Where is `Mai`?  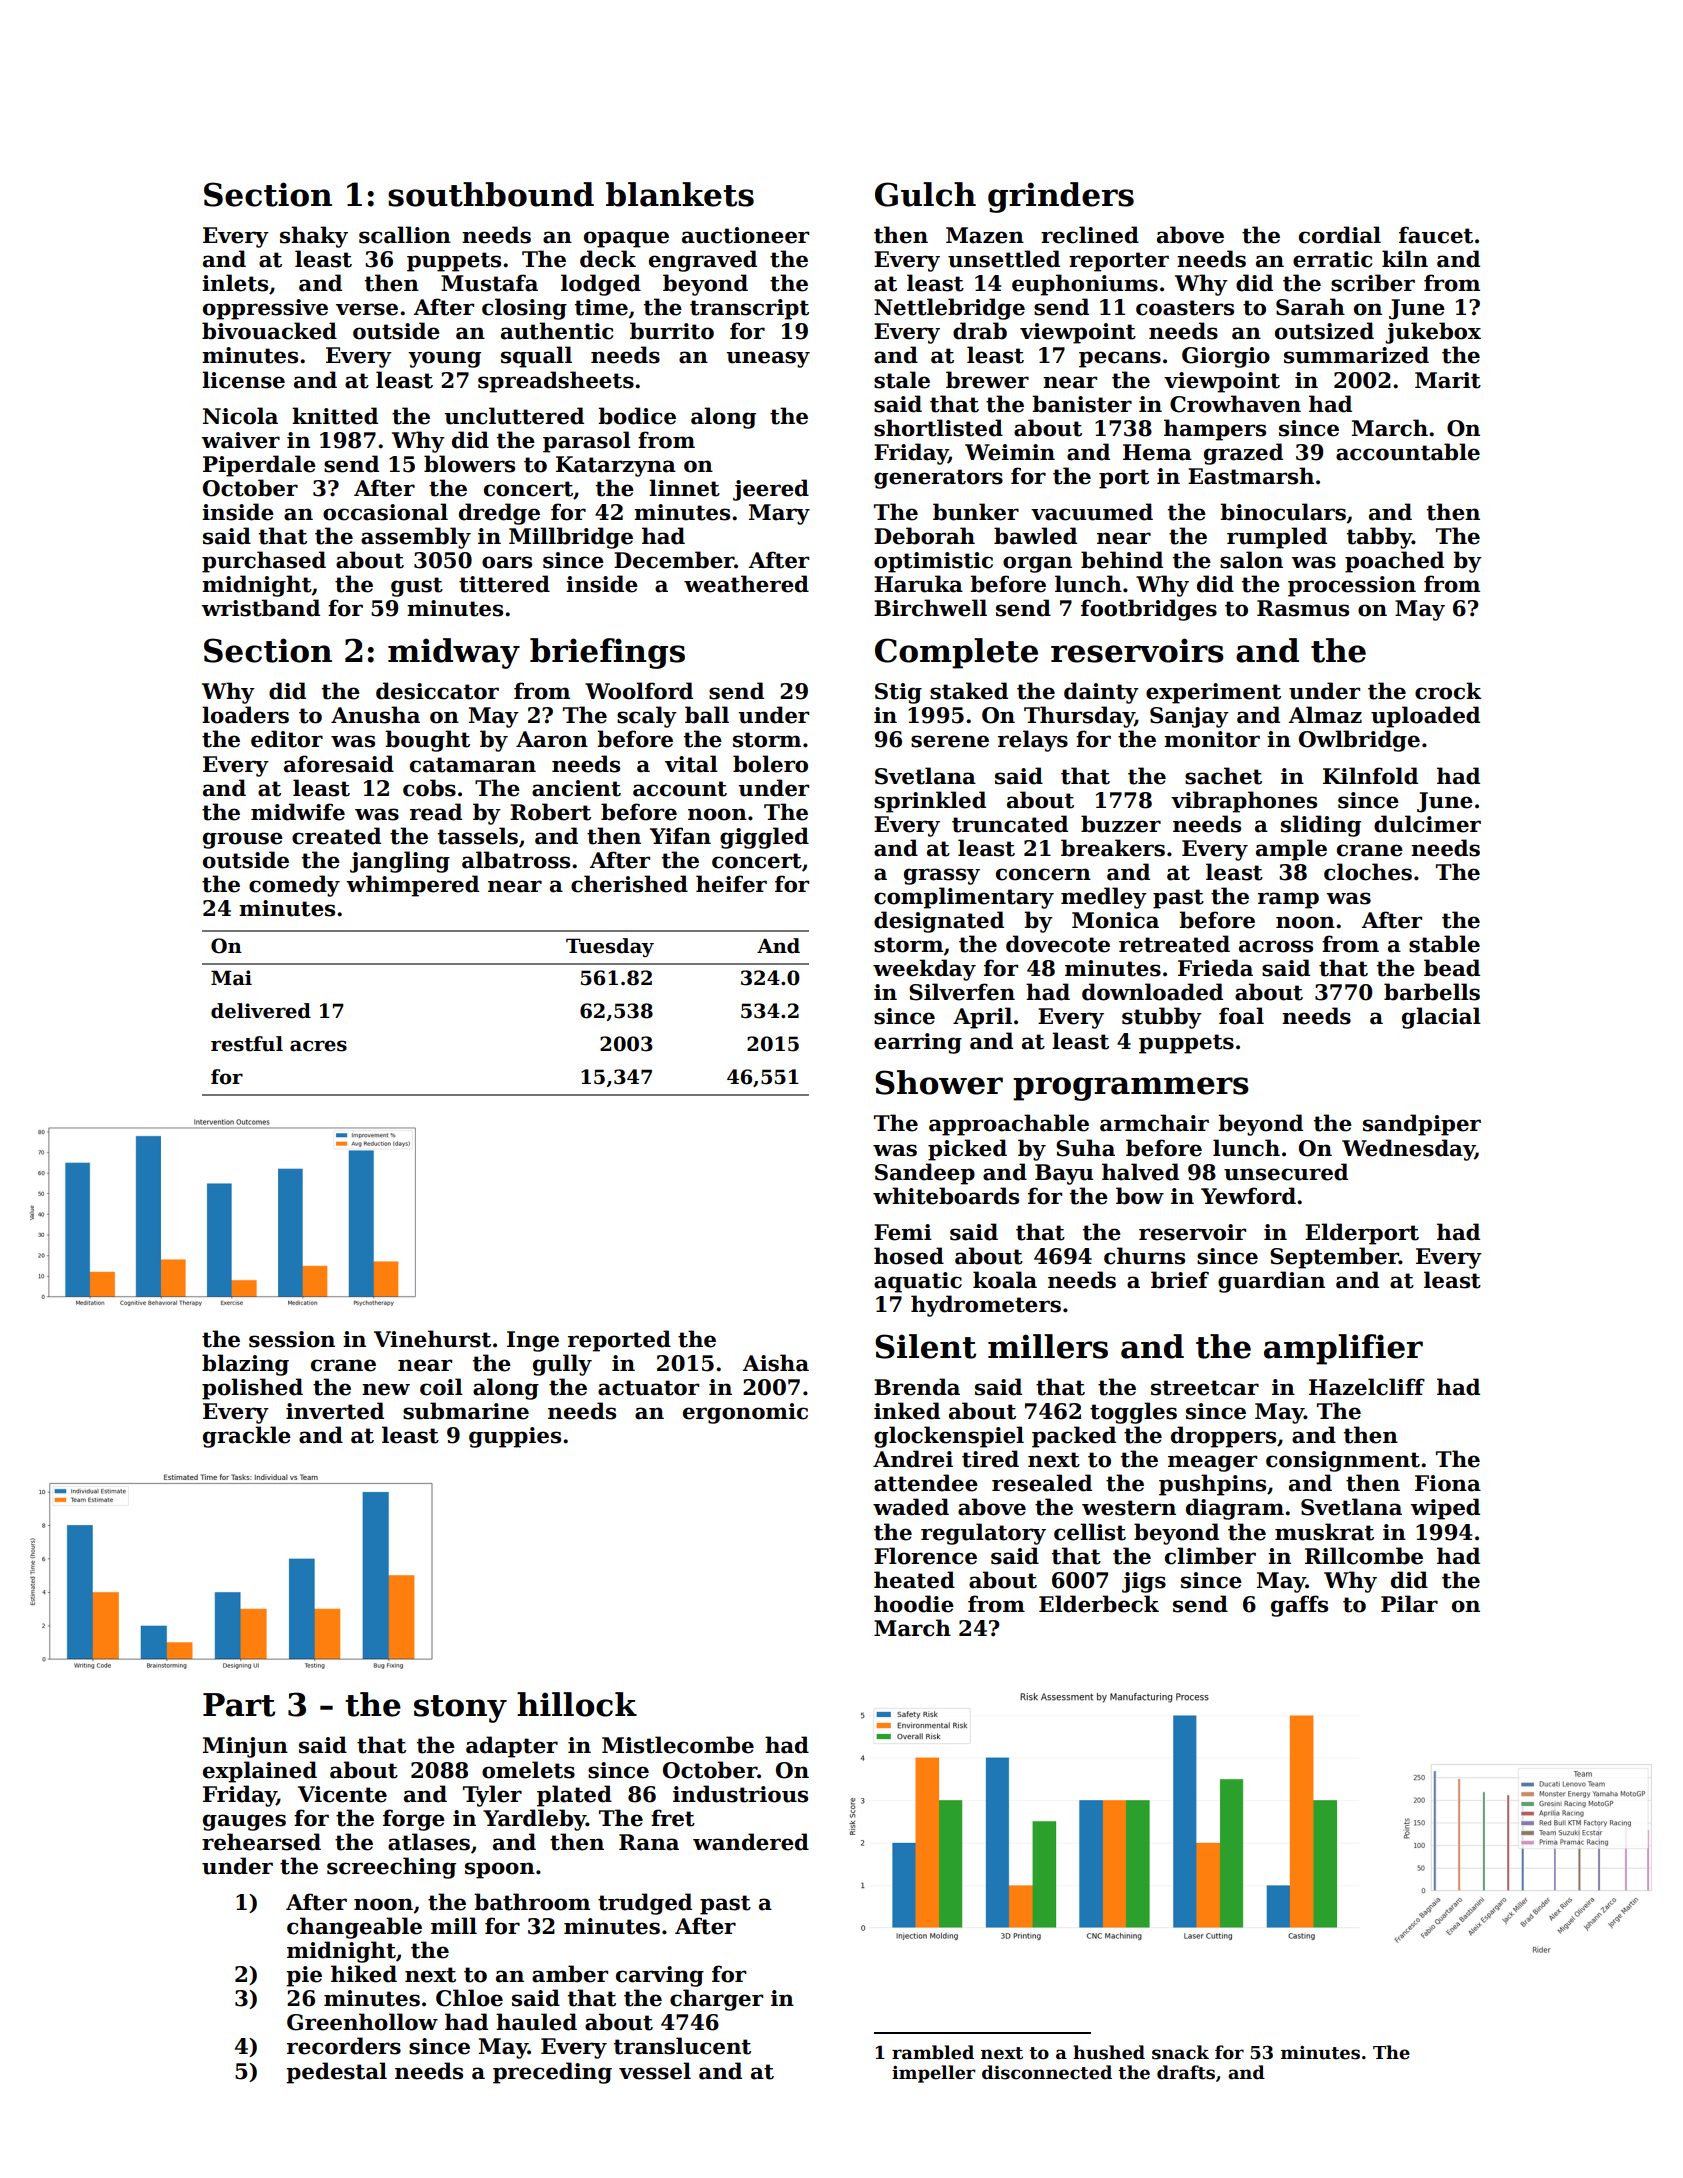 Mai is located at coordinates (231, 978).
